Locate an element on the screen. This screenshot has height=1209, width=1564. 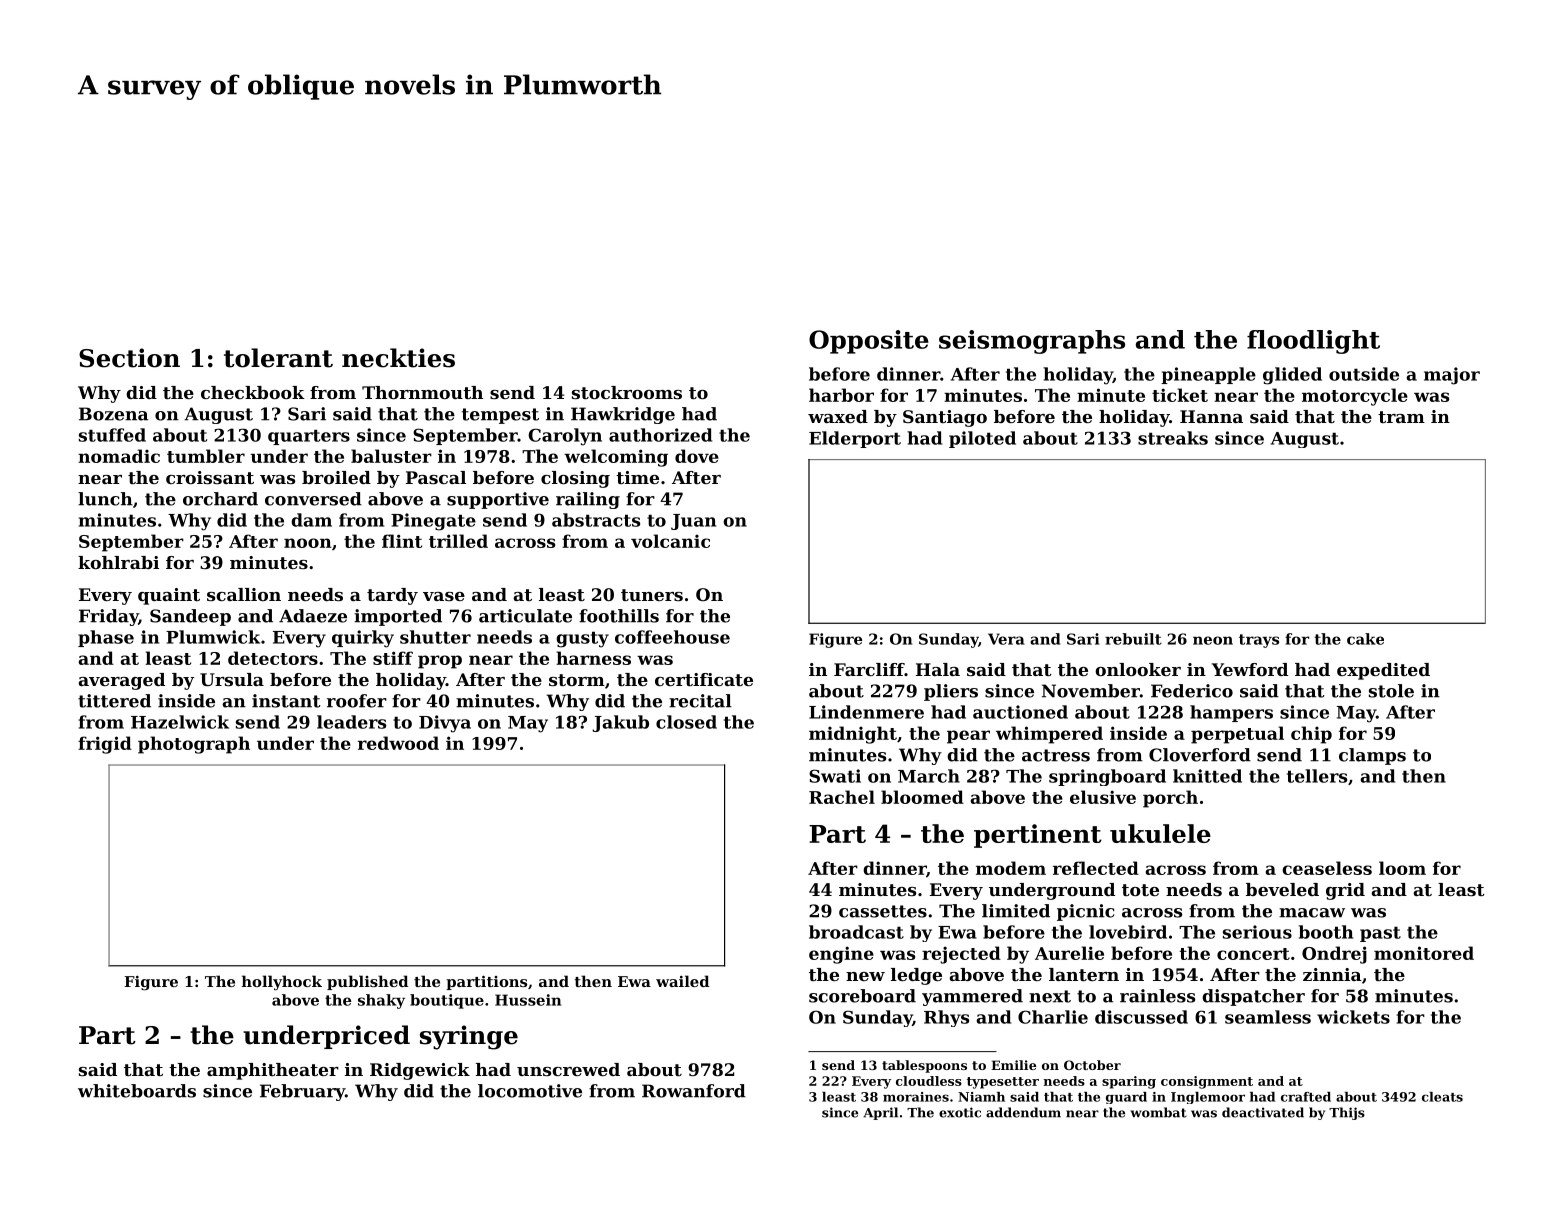
past is located at coordinates (1380, 934).
